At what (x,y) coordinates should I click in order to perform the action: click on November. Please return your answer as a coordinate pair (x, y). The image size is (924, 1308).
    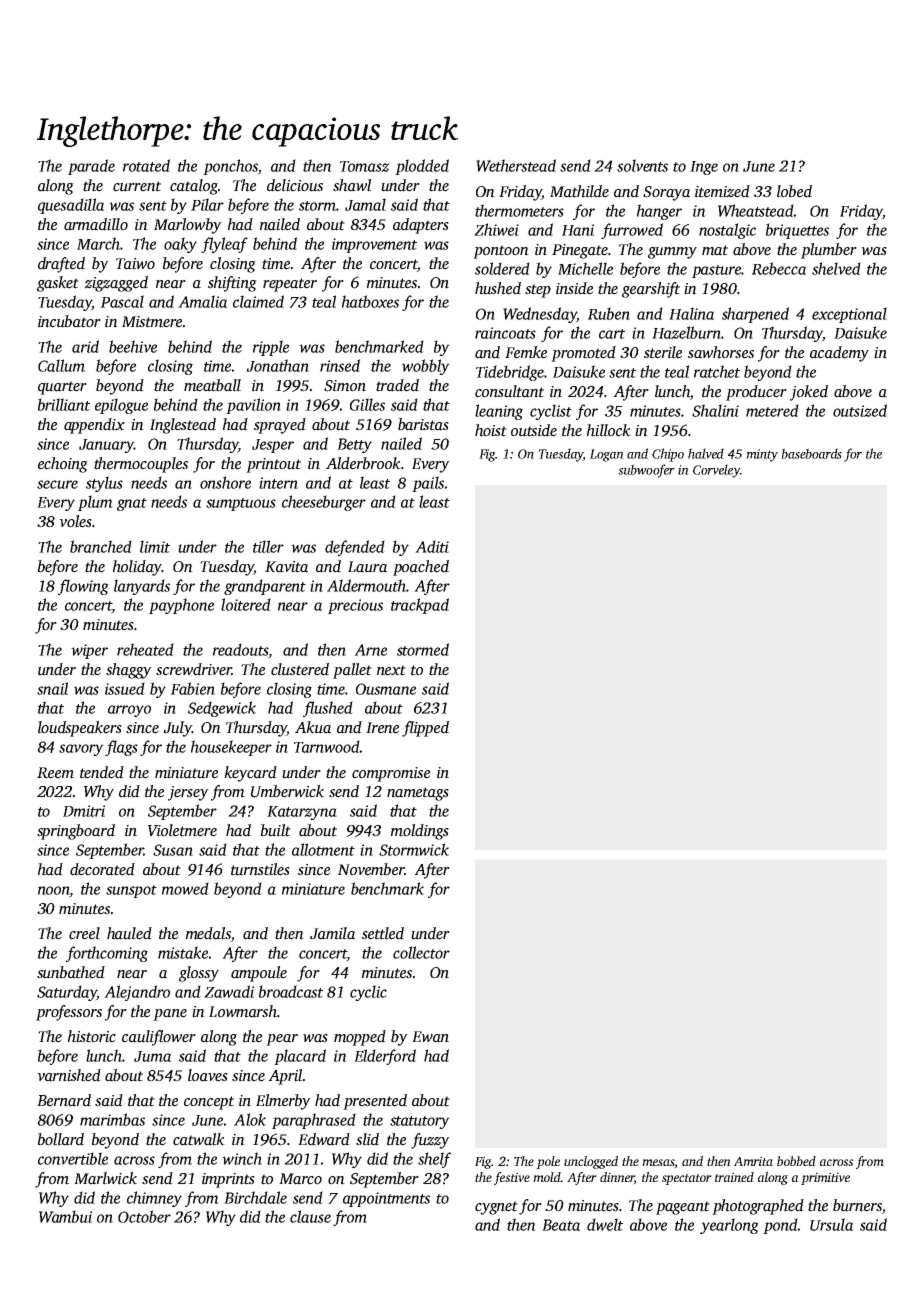
    Looking at the image, I should click on (371, 869).
